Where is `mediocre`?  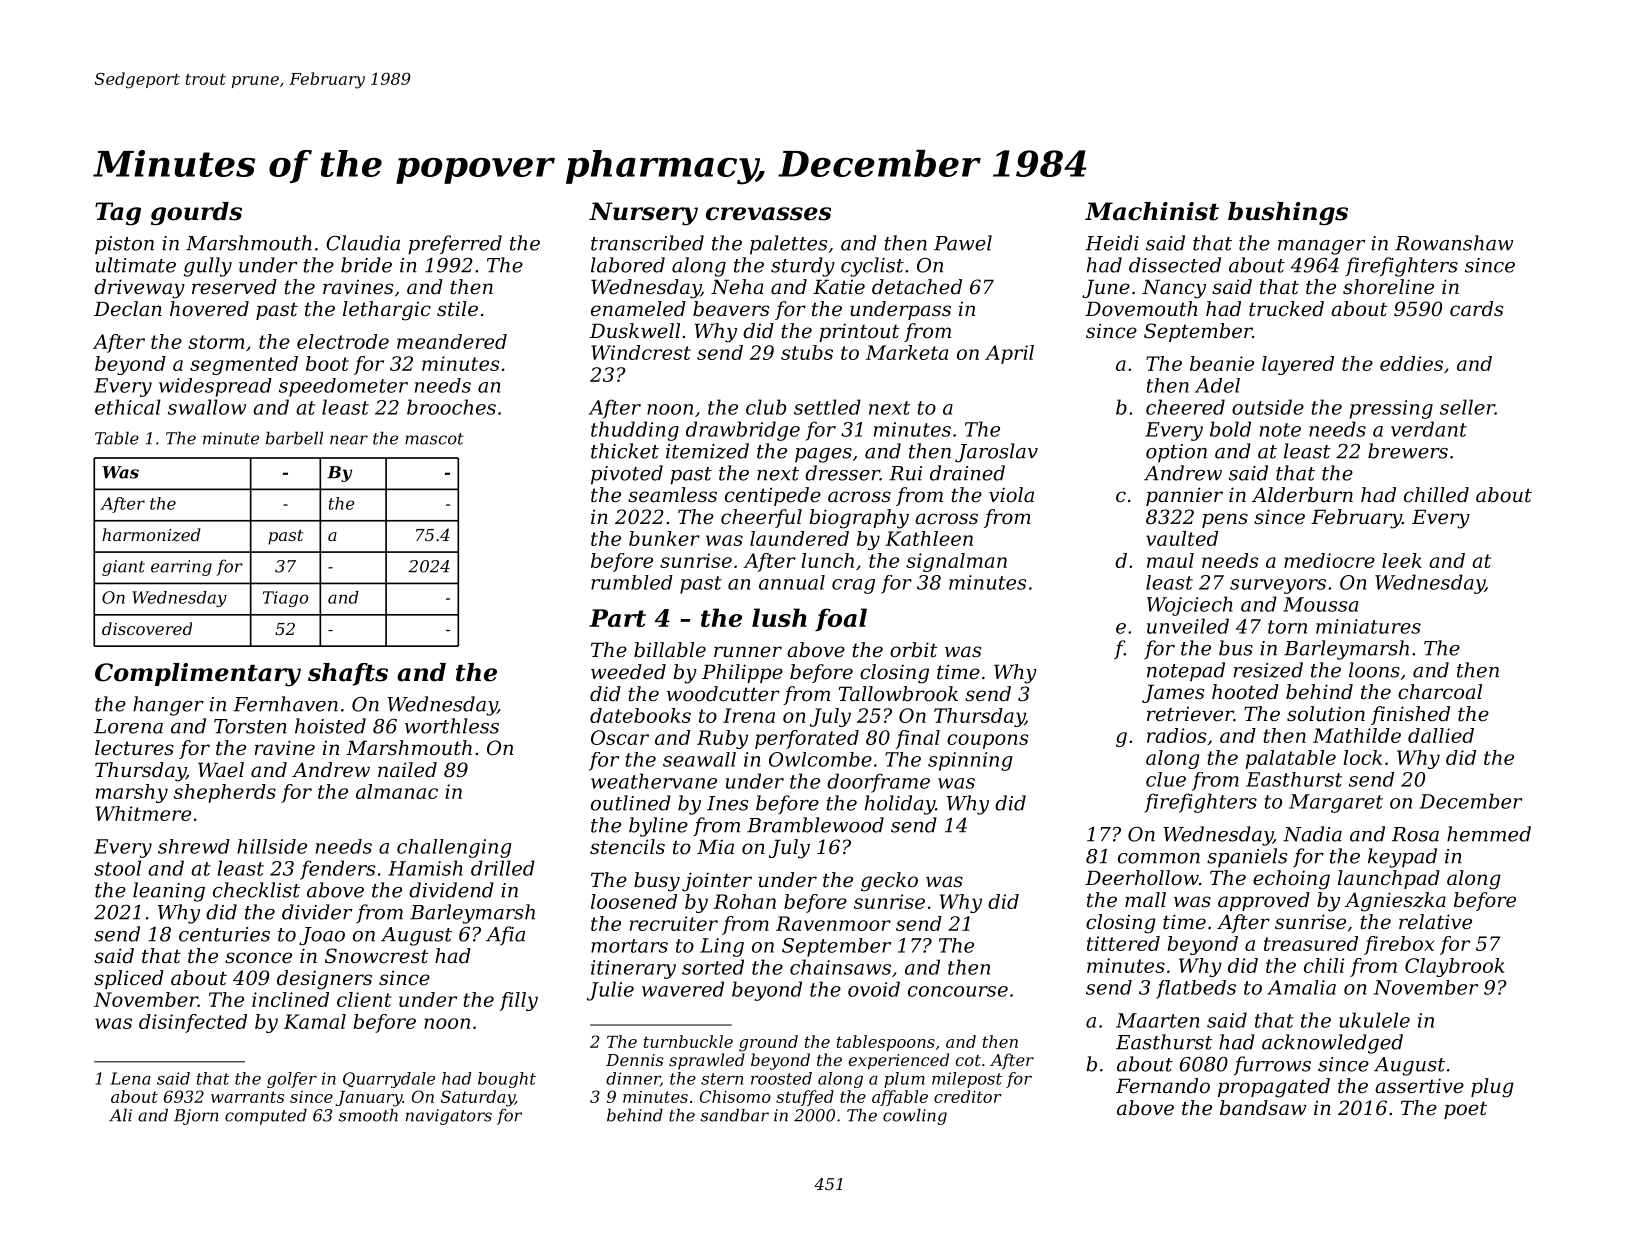
mediocre is located at coordinates (1329, 560).
